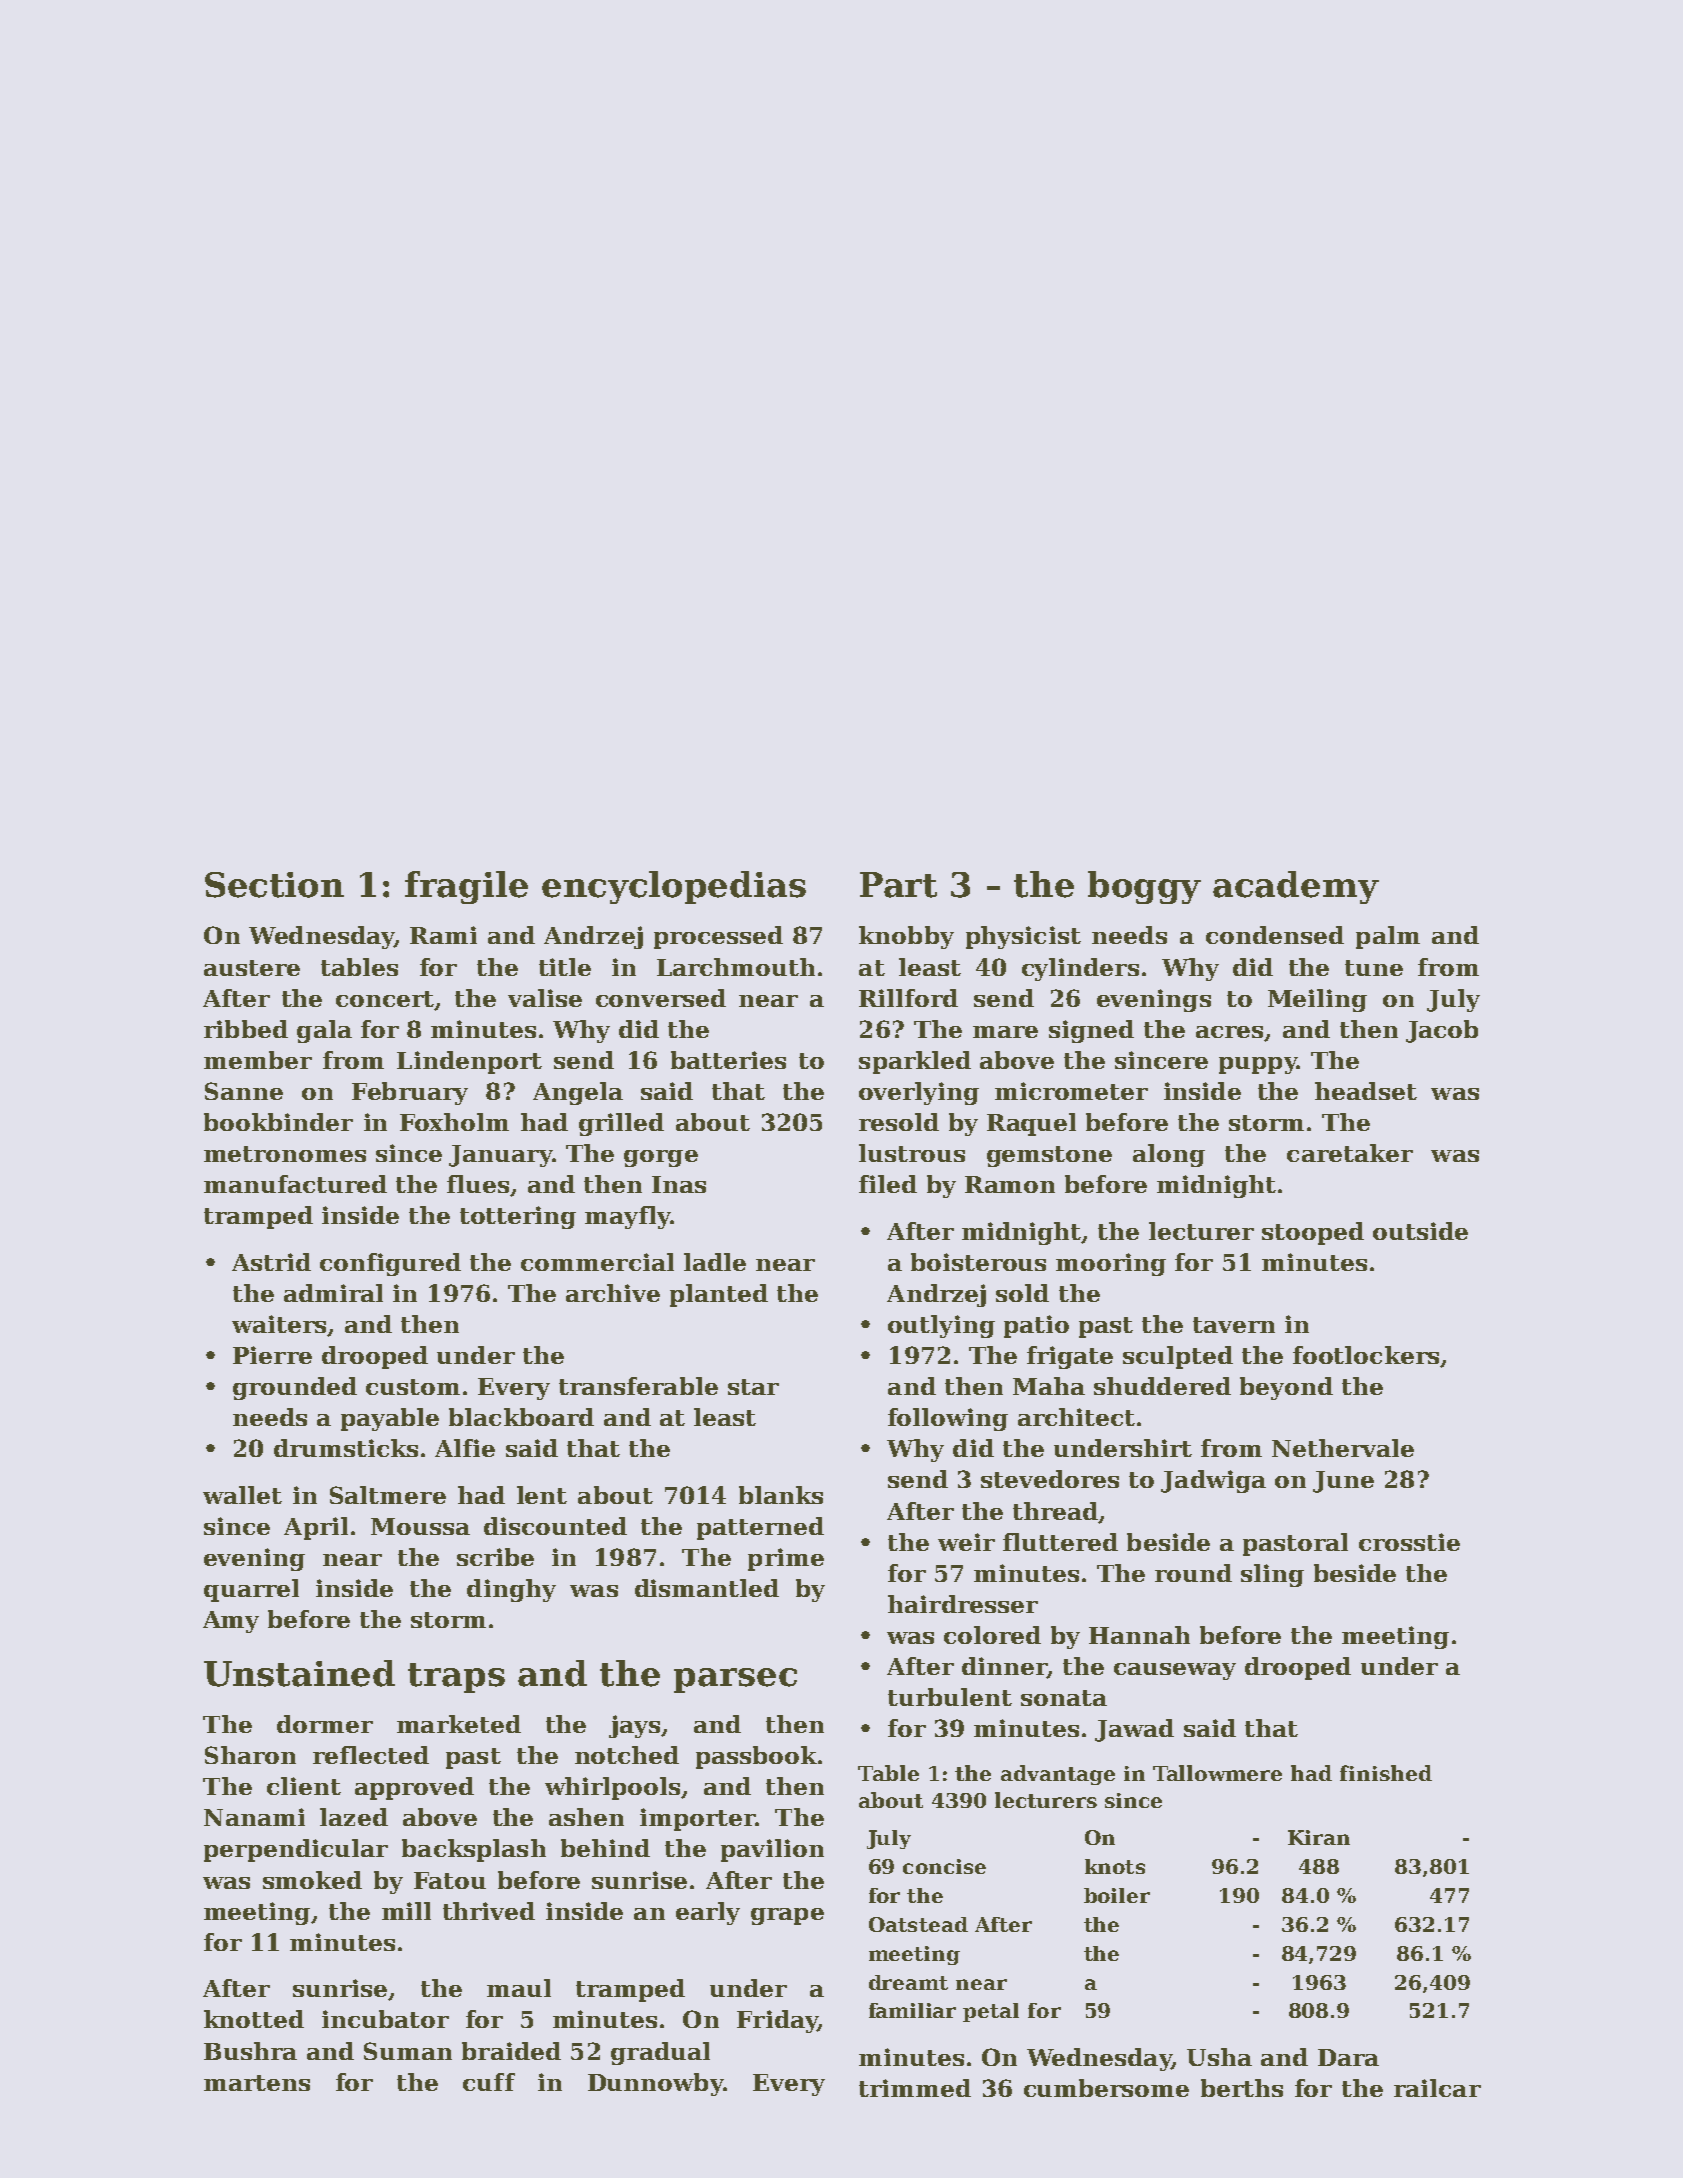 The image size is (1683, 2178). What do you see at coordinates (786, 1559) in the document?
I see `prime` at bounding box center [786, 1559].
